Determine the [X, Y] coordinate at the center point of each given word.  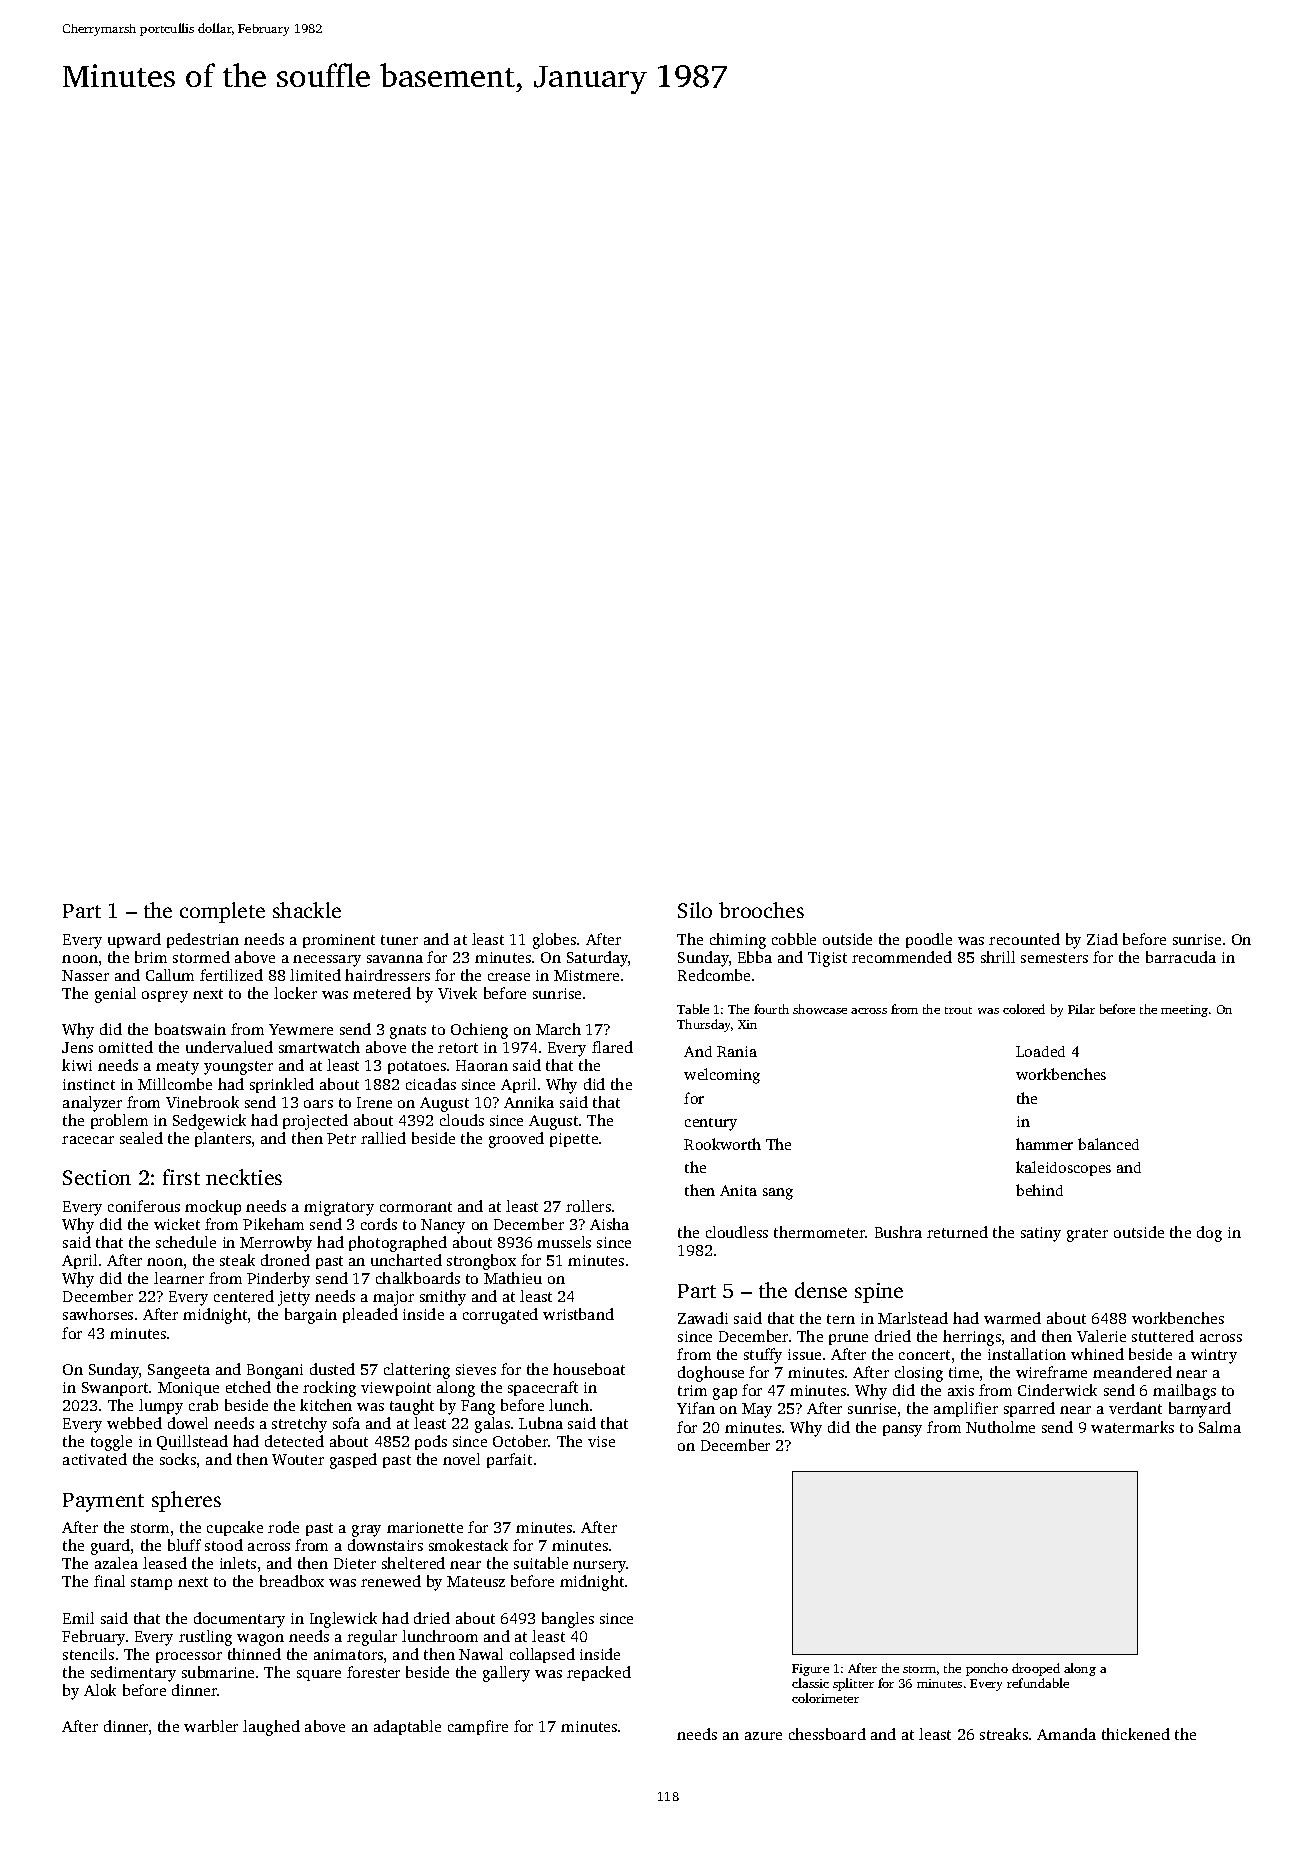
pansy [902, 1431]
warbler [211, 1726]
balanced [1108, 1144]
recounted [1024, 939]
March [558, 1029]
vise [601, 1441]
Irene [374, 1102]
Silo [695, 910]
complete [222, 912]
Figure [810, 1670]
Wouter [298, 1459]
